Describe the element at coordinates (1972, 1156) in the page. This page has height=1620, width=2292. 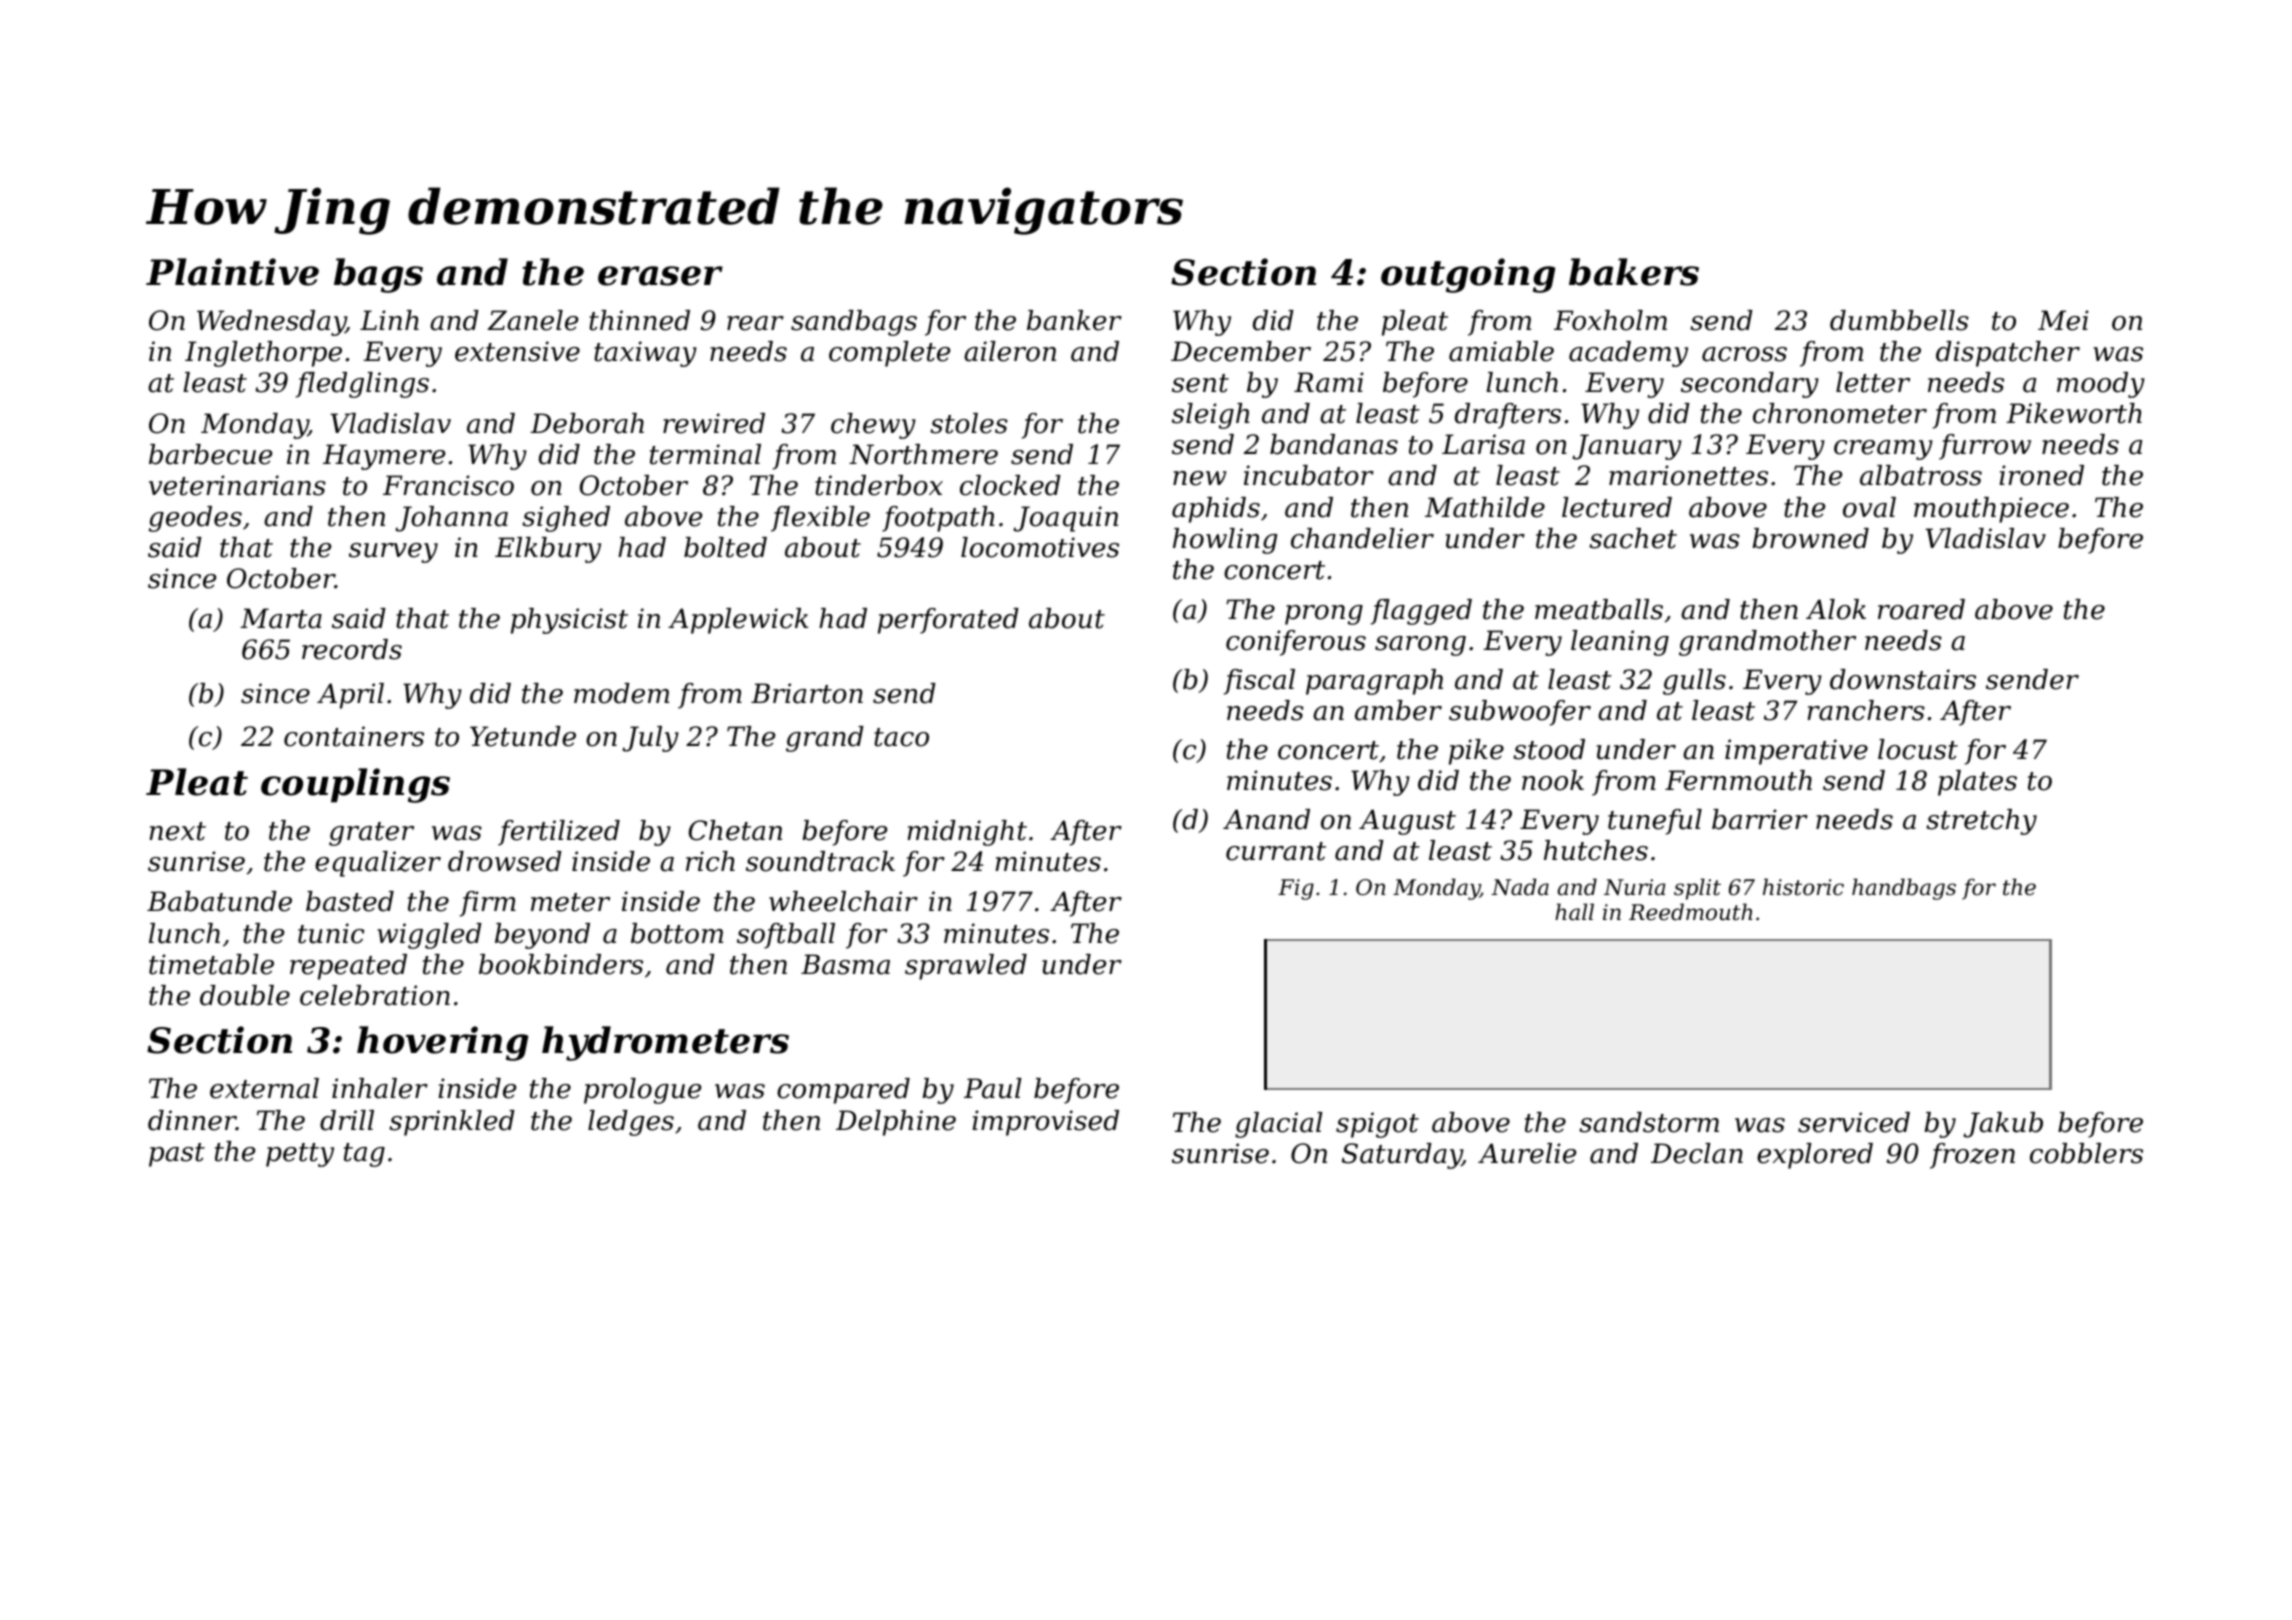
I see `frozen` at that location.
